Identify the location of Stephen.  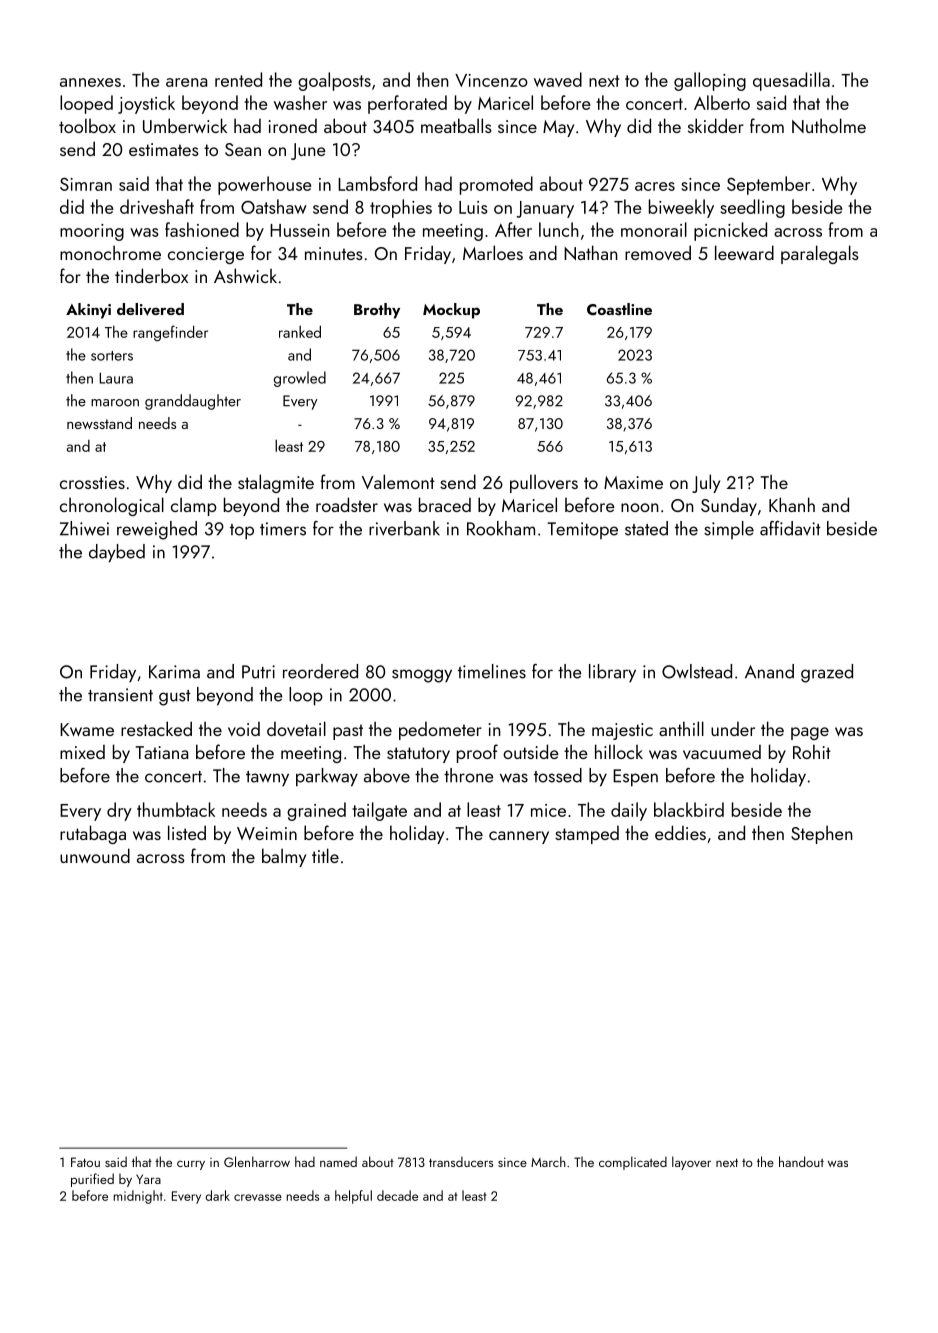
(822, 834).
